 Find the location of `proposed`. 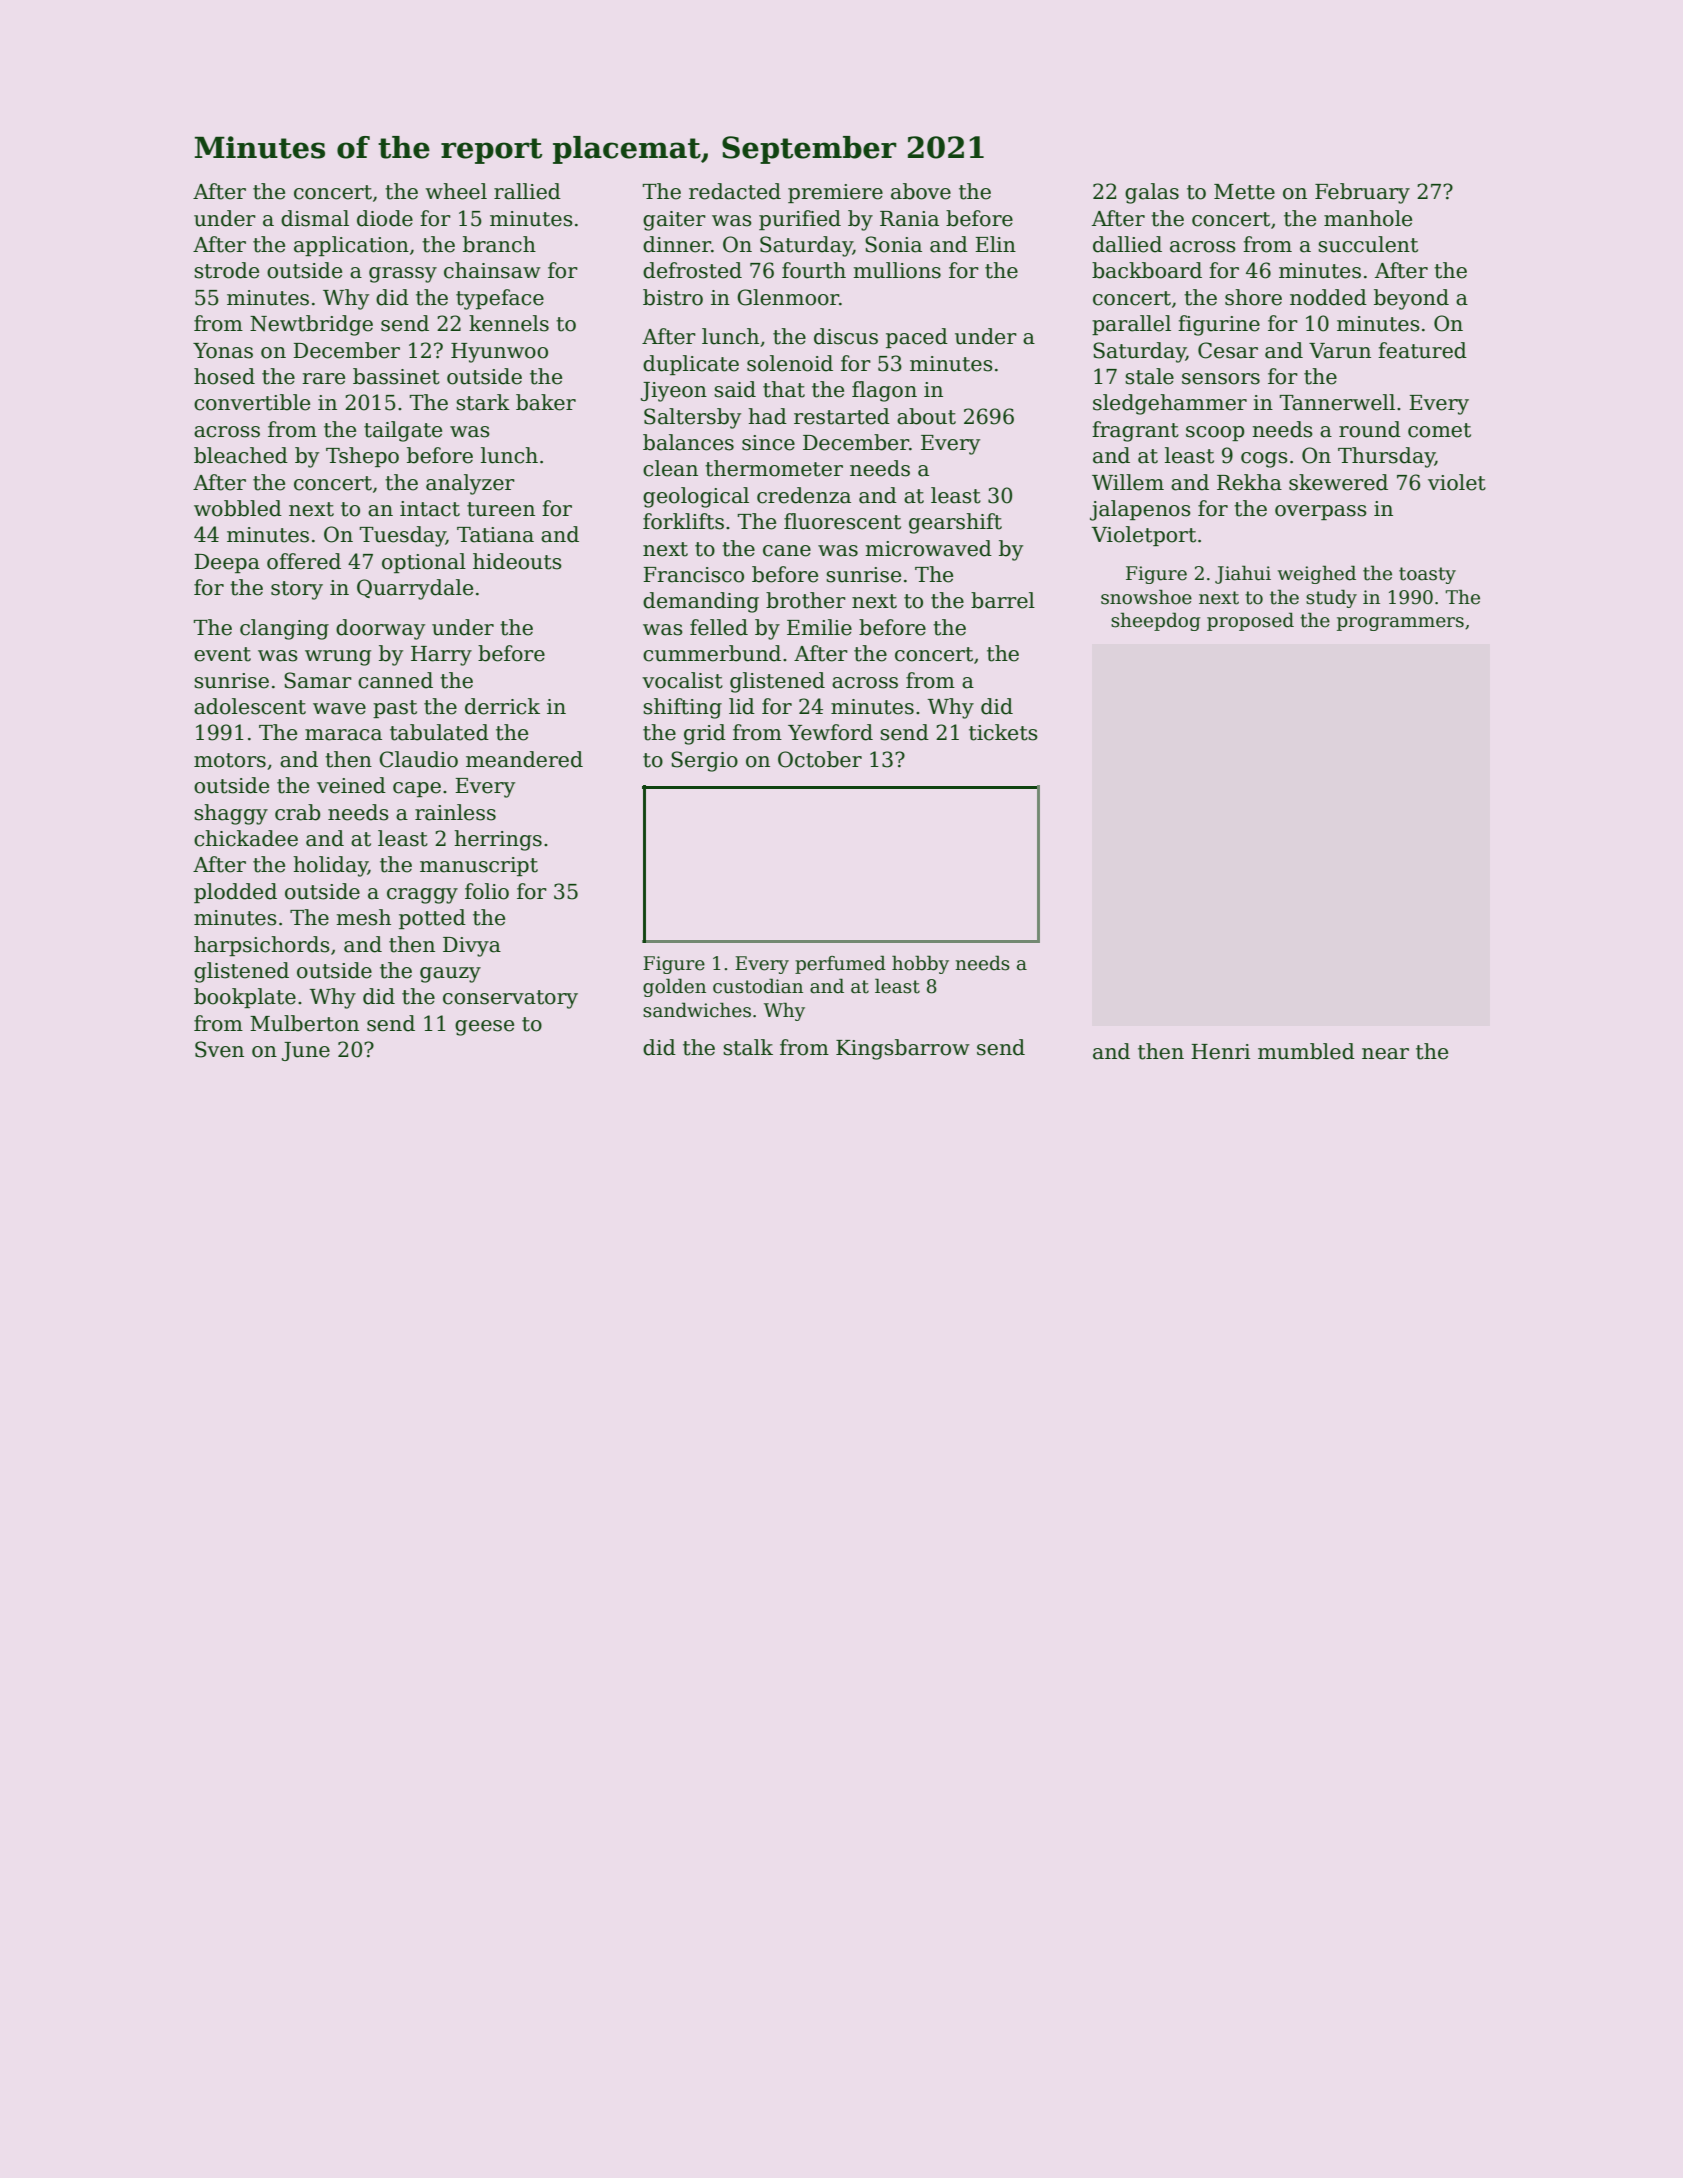

proposed is located at coordinates (1250, 621).
